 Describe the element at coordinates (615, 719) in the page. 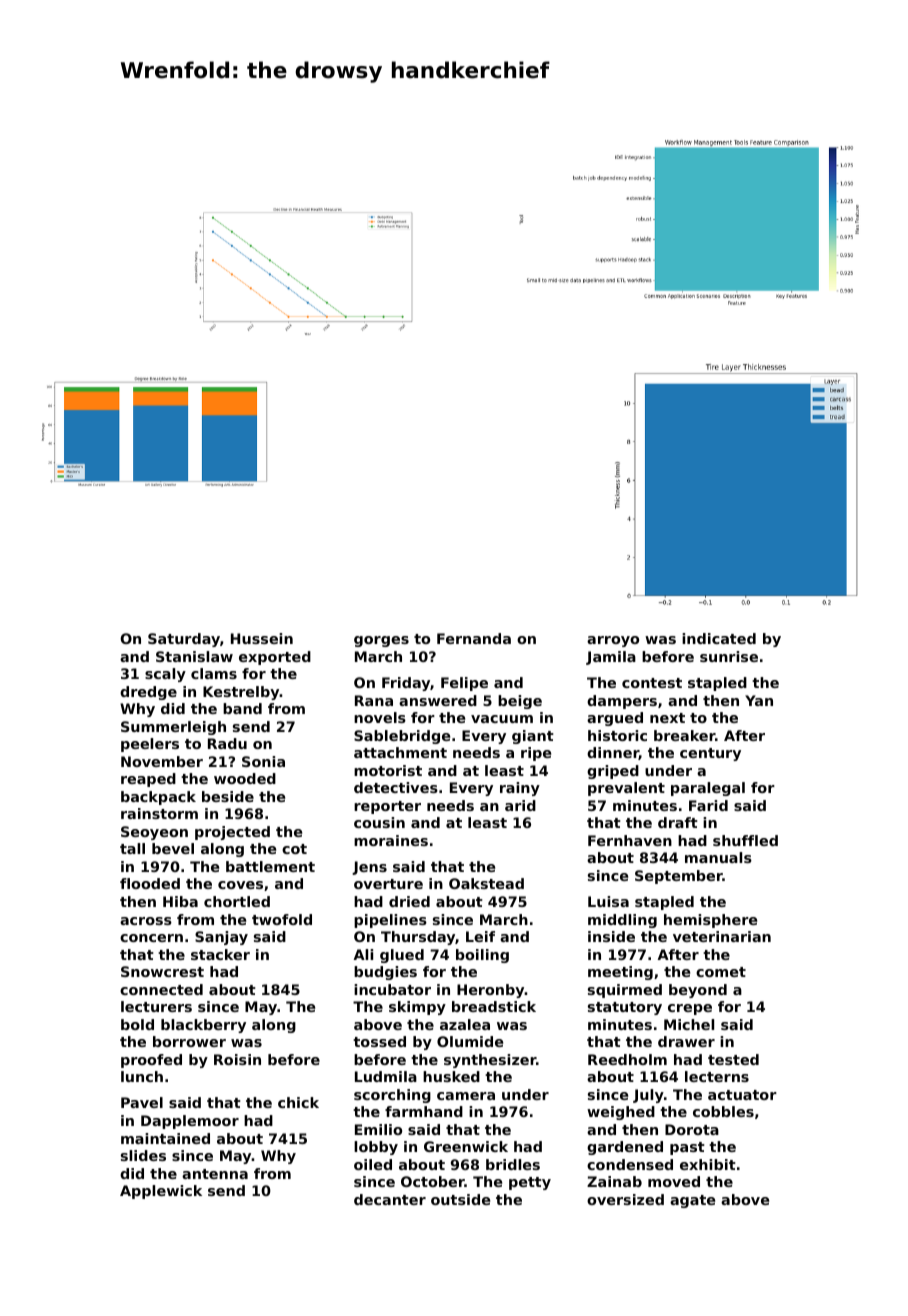

I see `argued` at that location.
